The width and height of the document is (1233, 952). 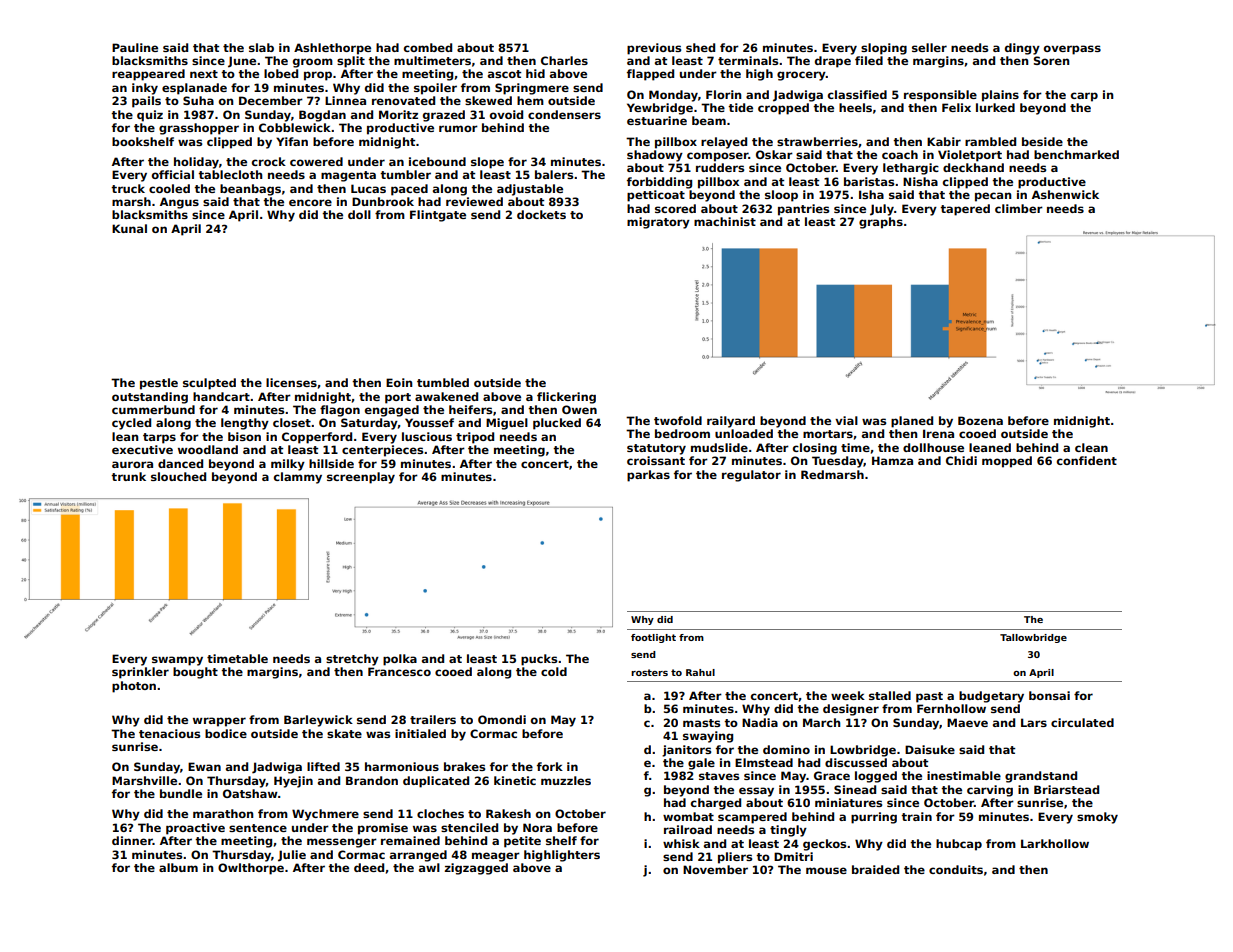 What do you see at coordinates (650, 75) in the document?
I see `flapped` at bounding box center [650, 75].
